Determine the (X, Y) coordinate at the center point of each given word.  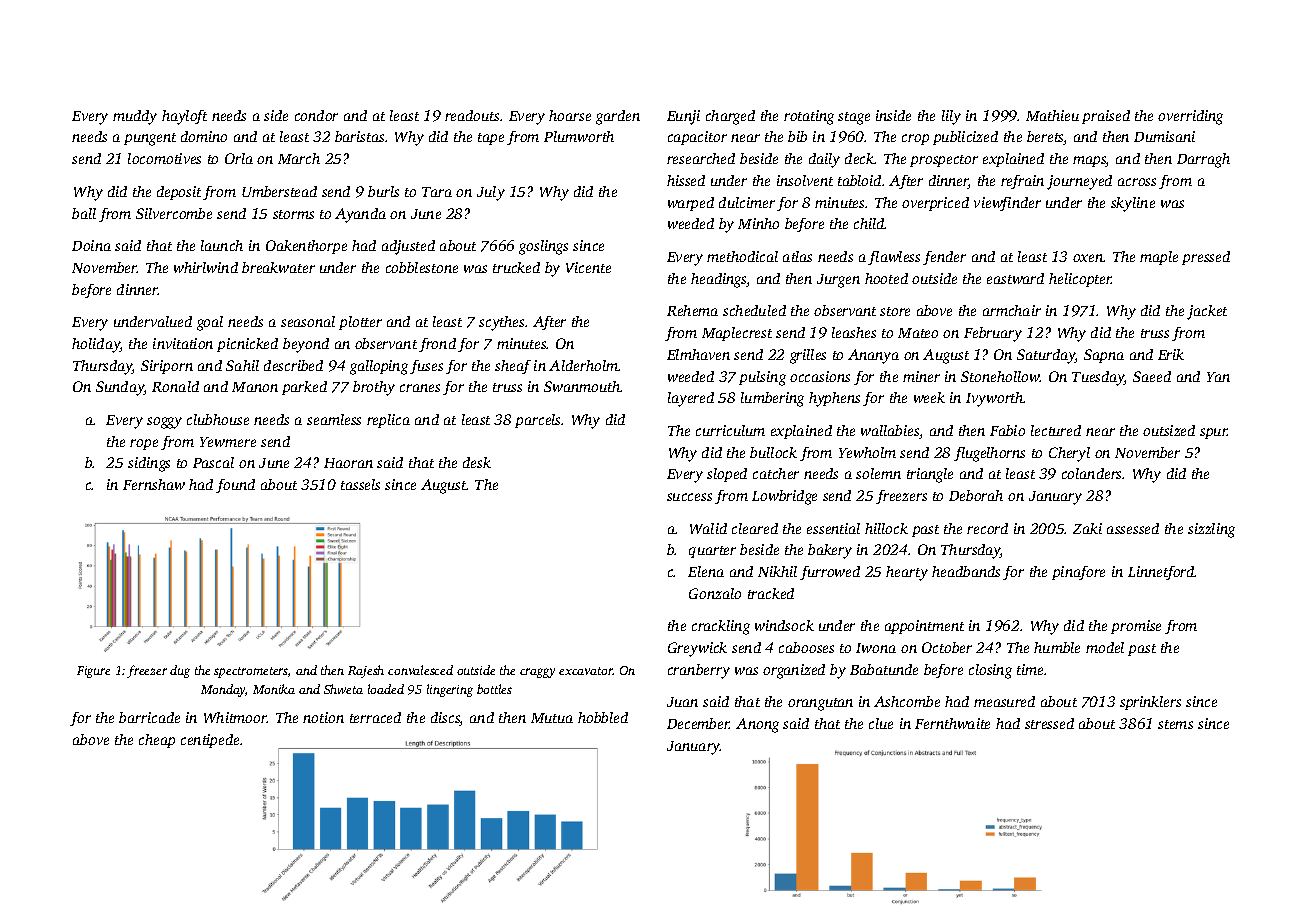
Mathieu (1052, 115)
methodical (742, 256)
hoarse (570, 115)
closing (990, 671)
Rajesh (366, 671)
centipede (210, 741)
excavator (586, 671)
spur (1214, 433)
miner (921, 376)
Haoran (348, 463)
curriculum (730, 430)
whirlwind (206, 267)
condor (316, 115)
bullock (773, 452)
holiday (96, 345)
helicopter (1080, 280)
